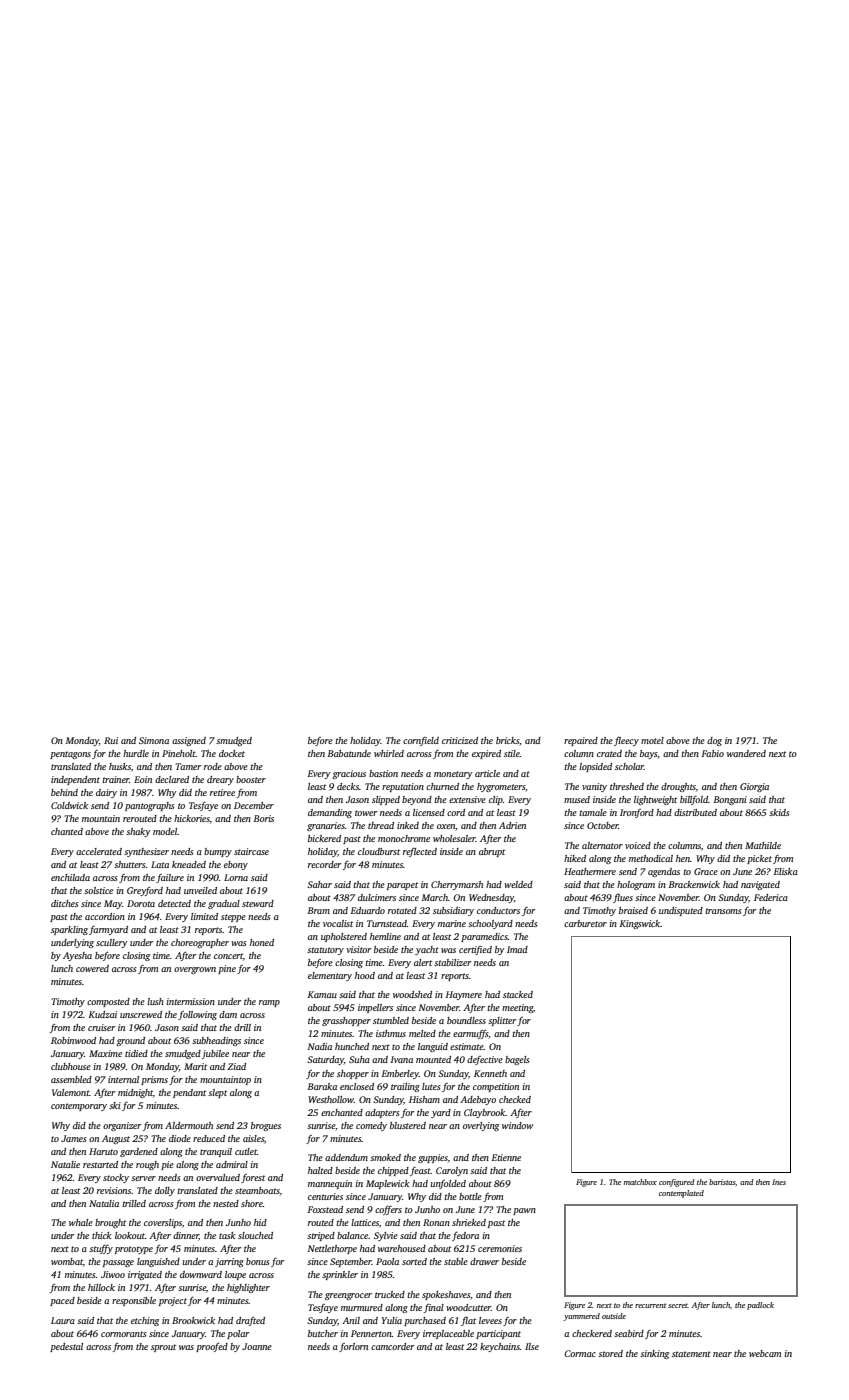 This screenshot has width=849, height=1400. I want to click on Anil, so click(351, 1320).
